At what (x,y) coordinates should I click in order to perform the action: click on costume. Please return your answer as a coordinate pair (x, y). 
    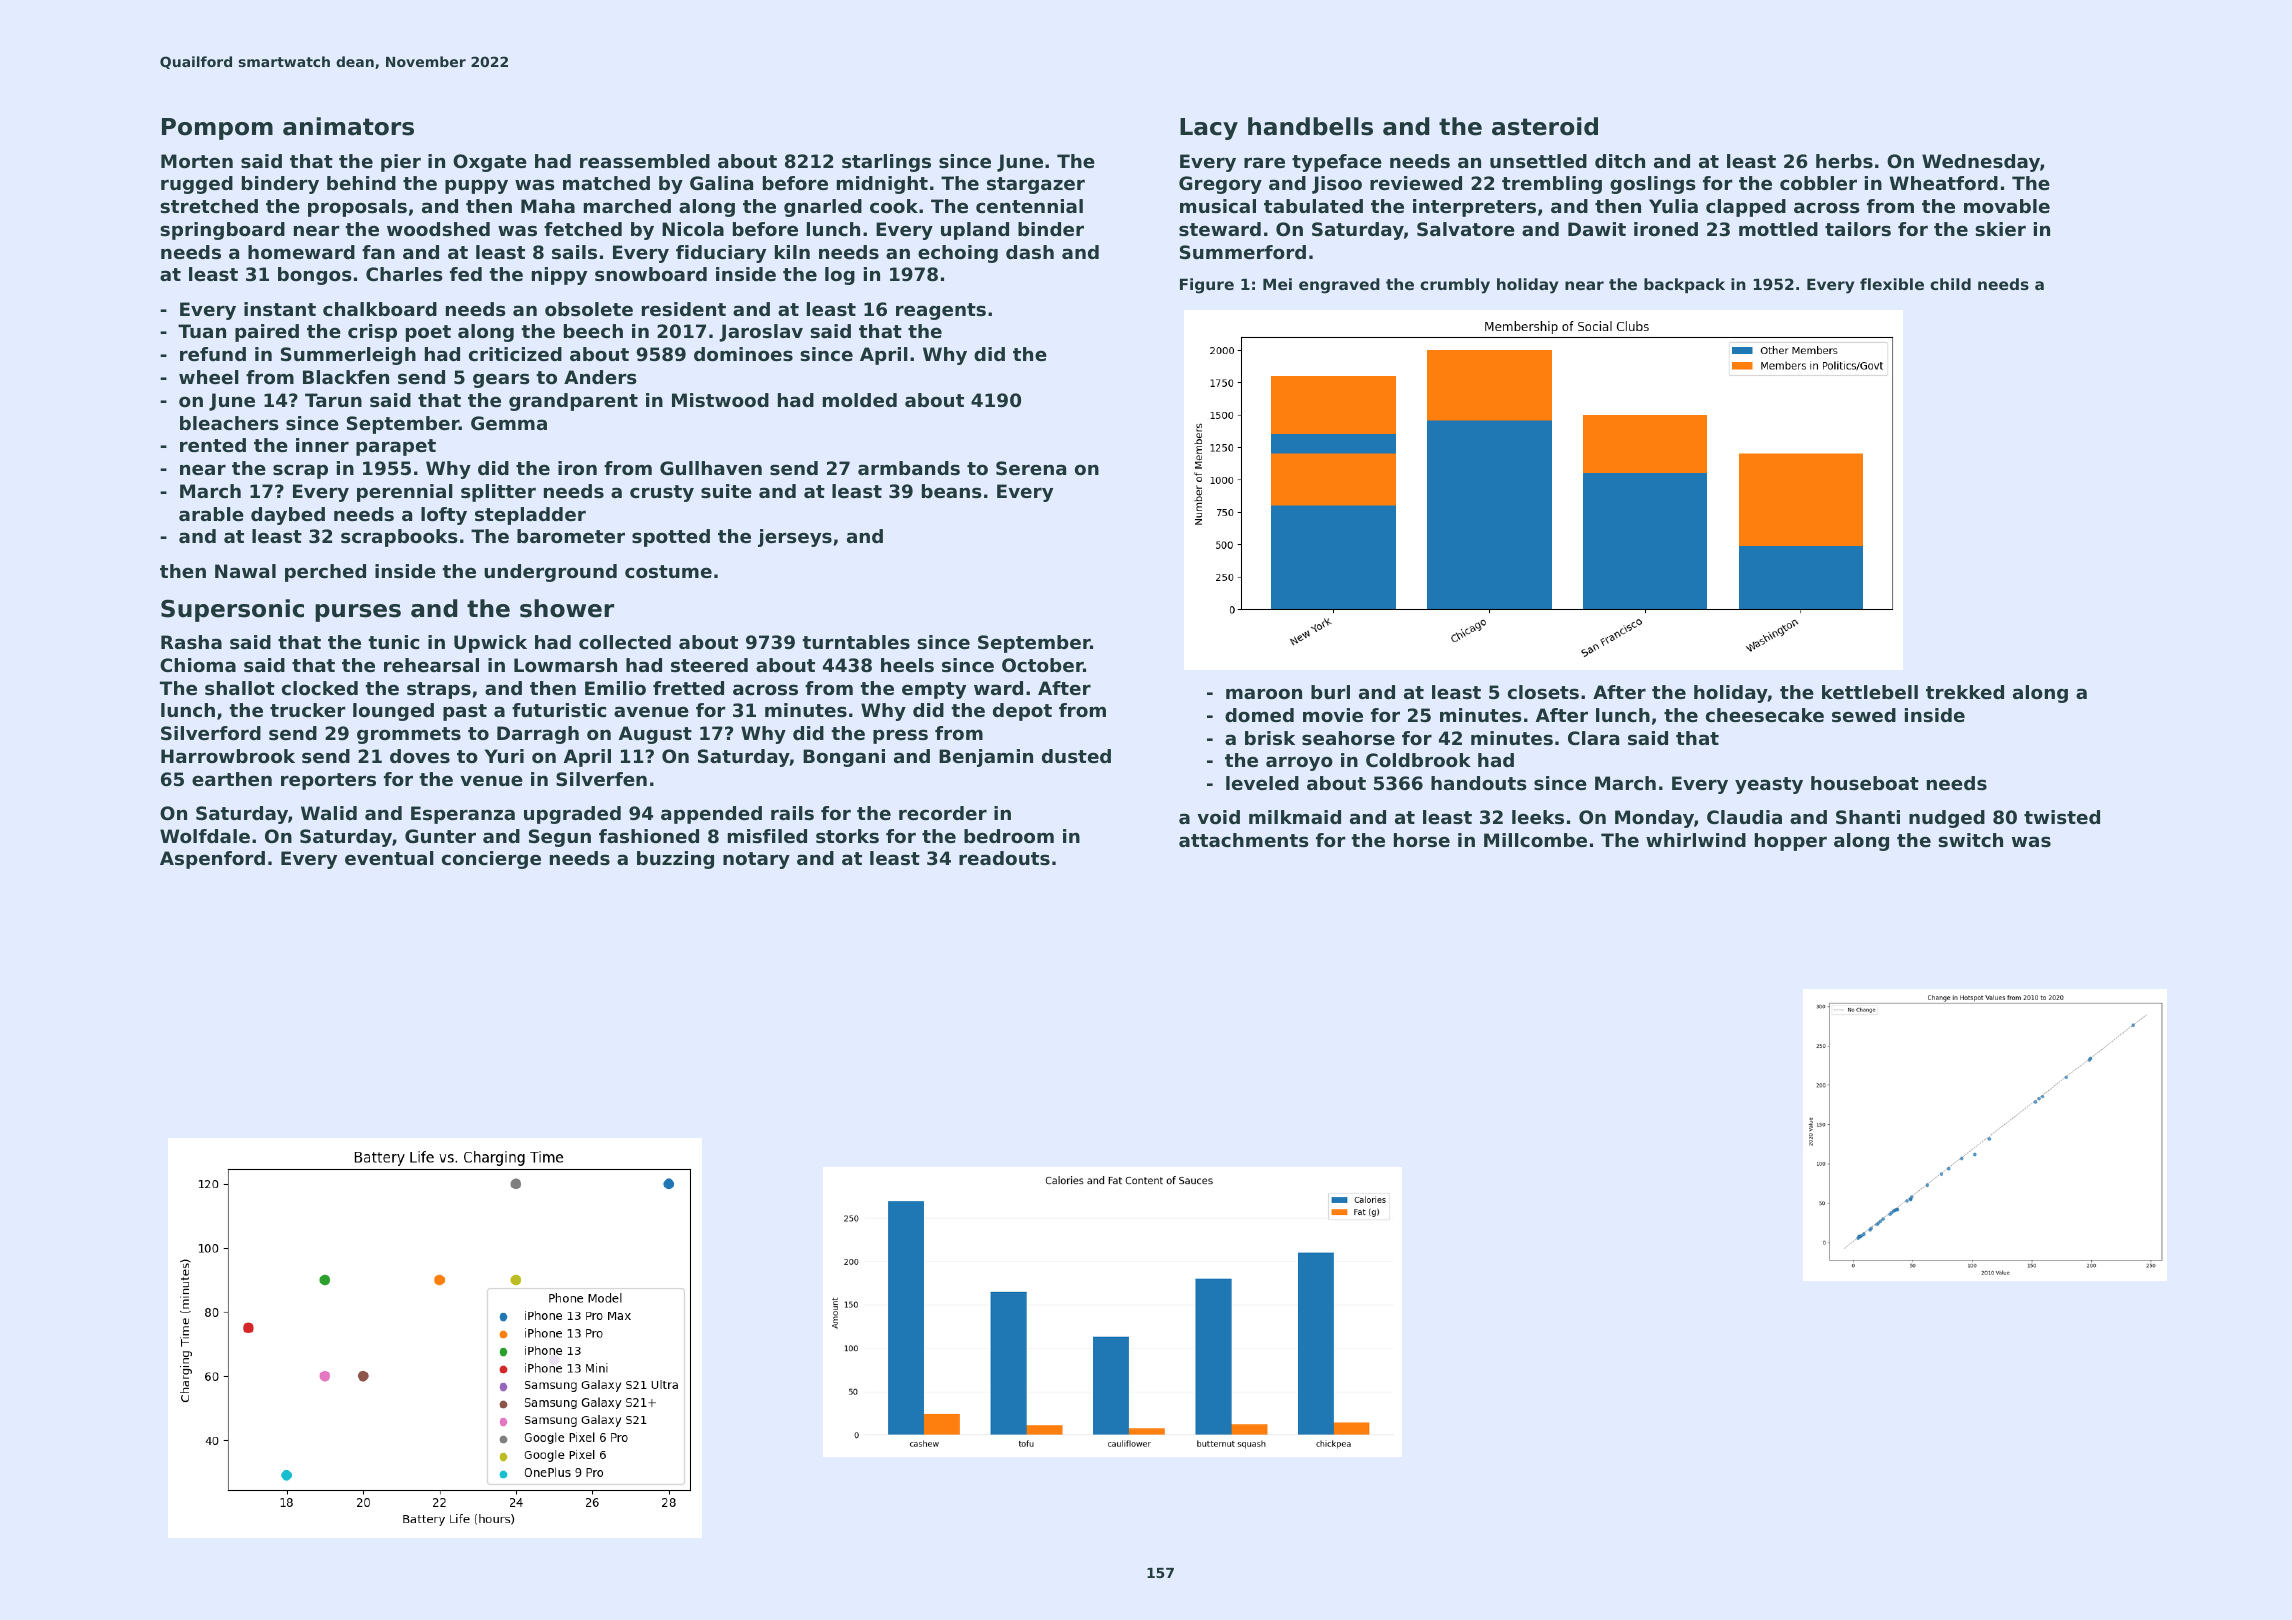
    Looking at the image, I should click on (668, 571).
